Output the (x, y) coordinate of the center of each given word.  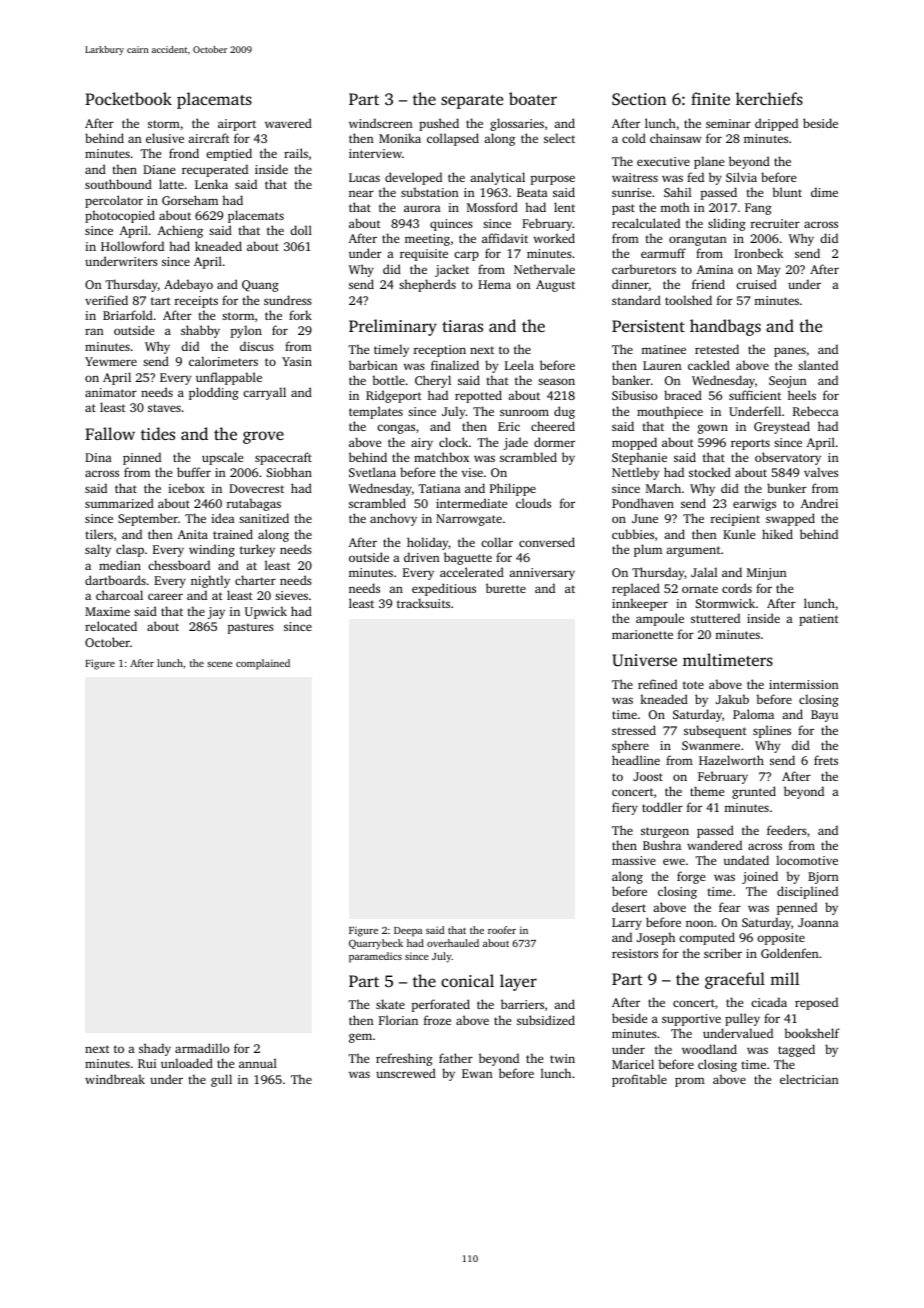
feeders (787, 830)
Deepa (408, 932)
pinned (142, 458)
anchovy (393, 519)
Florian (398, 1020)
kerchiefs (769, 98)
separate (472, 102)
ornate (700, 589)
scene (220, 664)
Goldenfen (790, 953)
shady (155, 1049)
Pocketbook (128, 98)
